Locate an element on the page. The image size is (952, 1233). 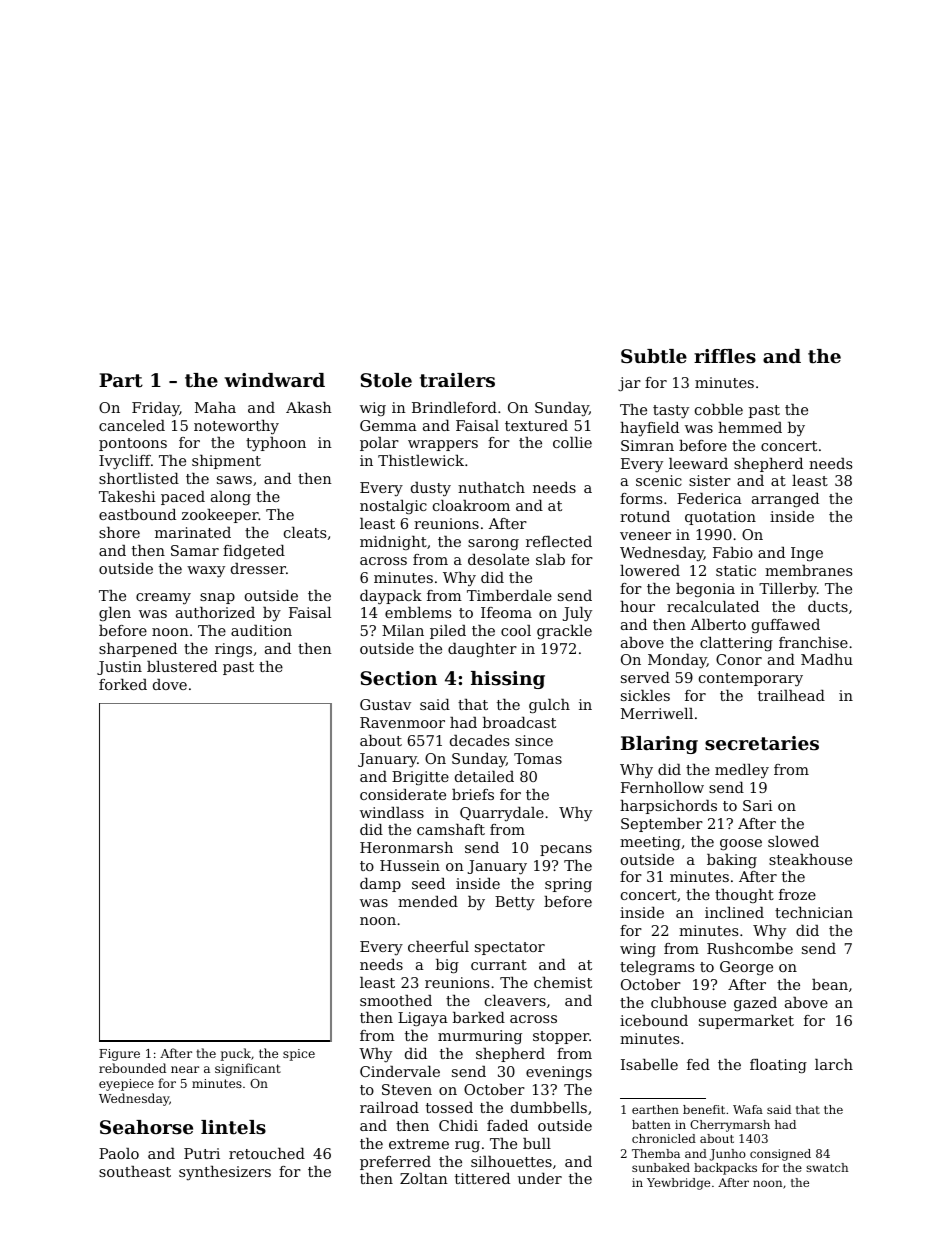
riffles is located at coordinates (725, 356).
